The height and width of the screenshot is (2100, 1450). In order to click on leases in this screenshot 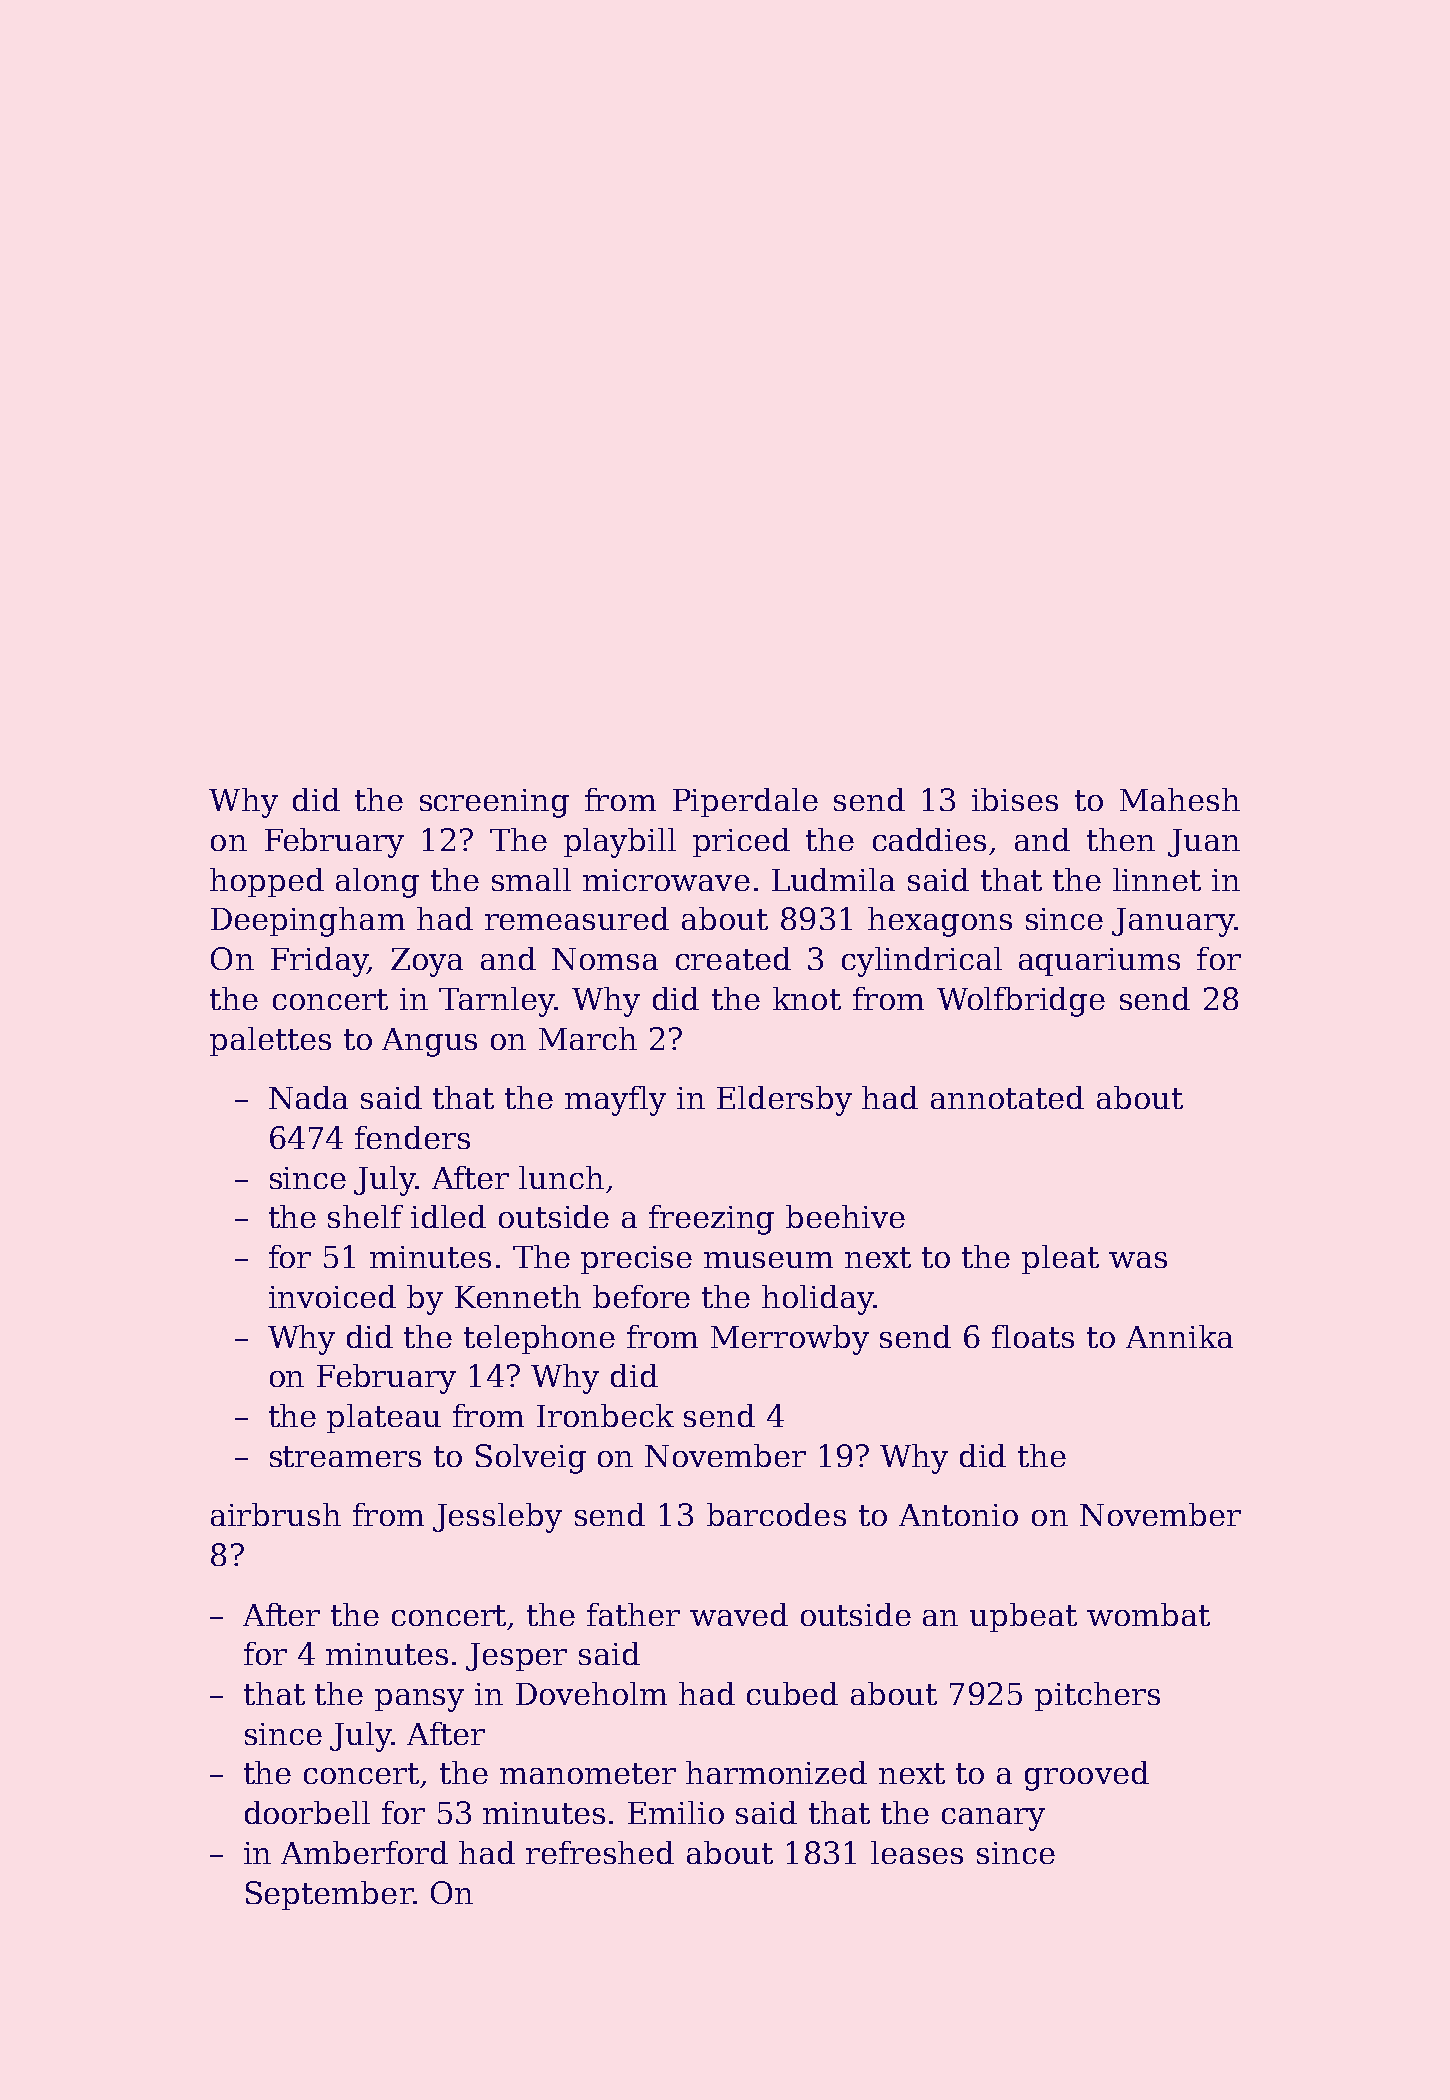, I will do `click(917, 1852)`.
